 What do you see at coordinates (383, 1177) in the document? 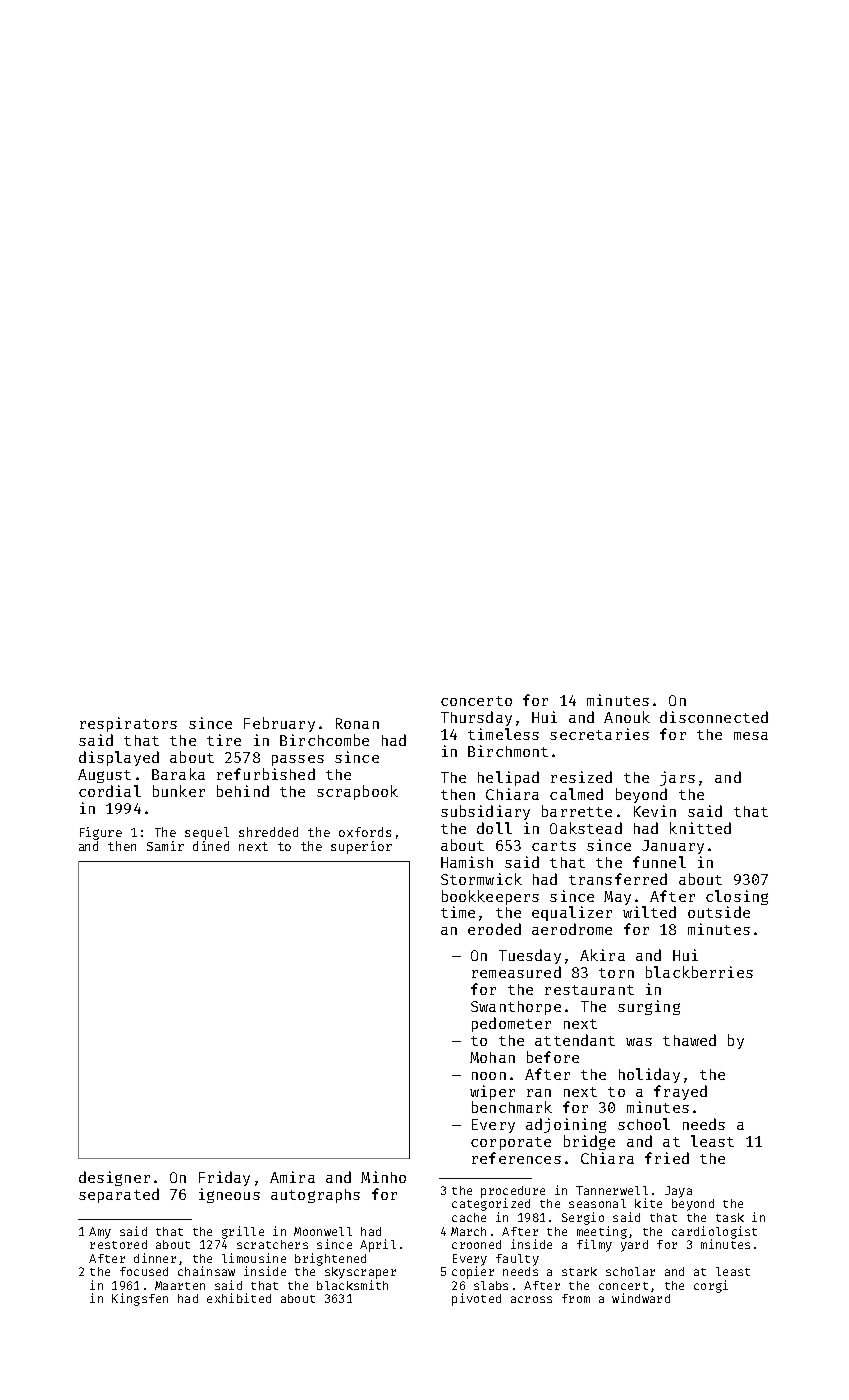
I see `Minho` at bounding box center [383, 1177].
